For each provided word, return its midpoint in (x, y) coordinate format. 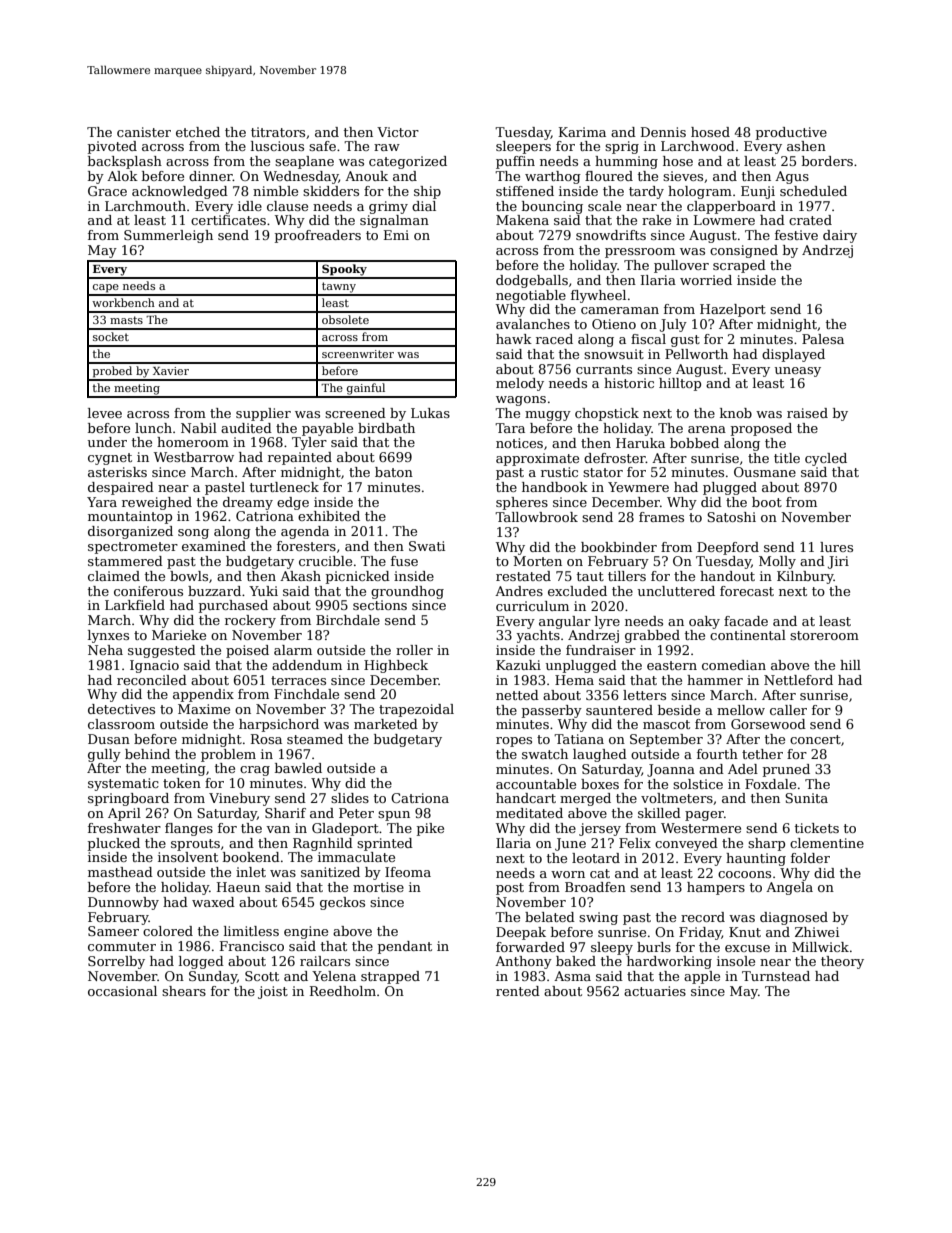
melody (520, 384)
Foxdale (770, 784)
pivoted (112, 147)
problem (228, 755)
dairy (840, 236)
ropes (514, 742)
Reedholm (343, 991)
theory (842, 962)
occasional (122, 991)
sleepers (523, 147)
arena (707, 429)
